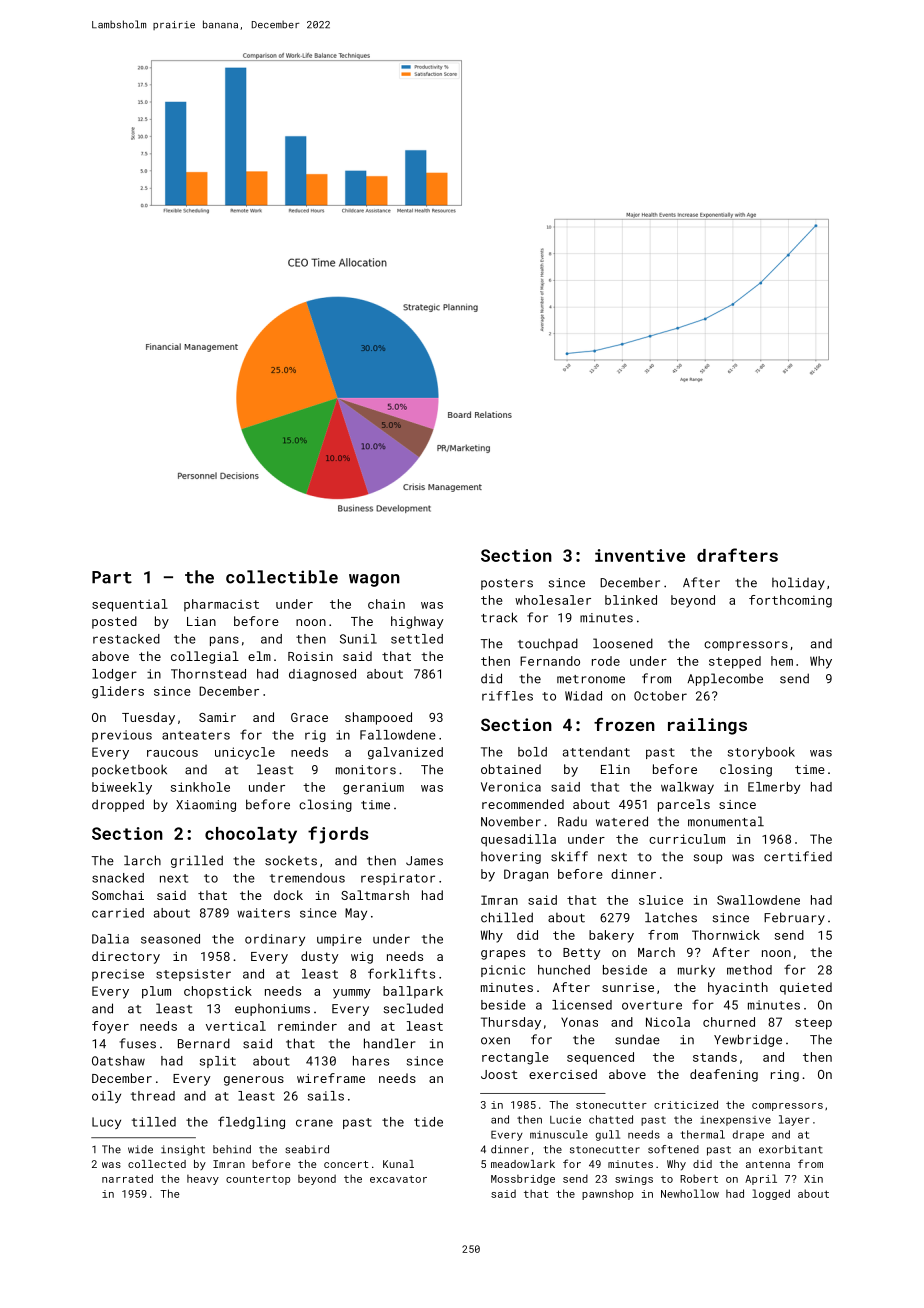 The image size is (924, 1308). Describe the element at coordinates (118, 1061) in the page. I see `Oatshaw` at that location.
